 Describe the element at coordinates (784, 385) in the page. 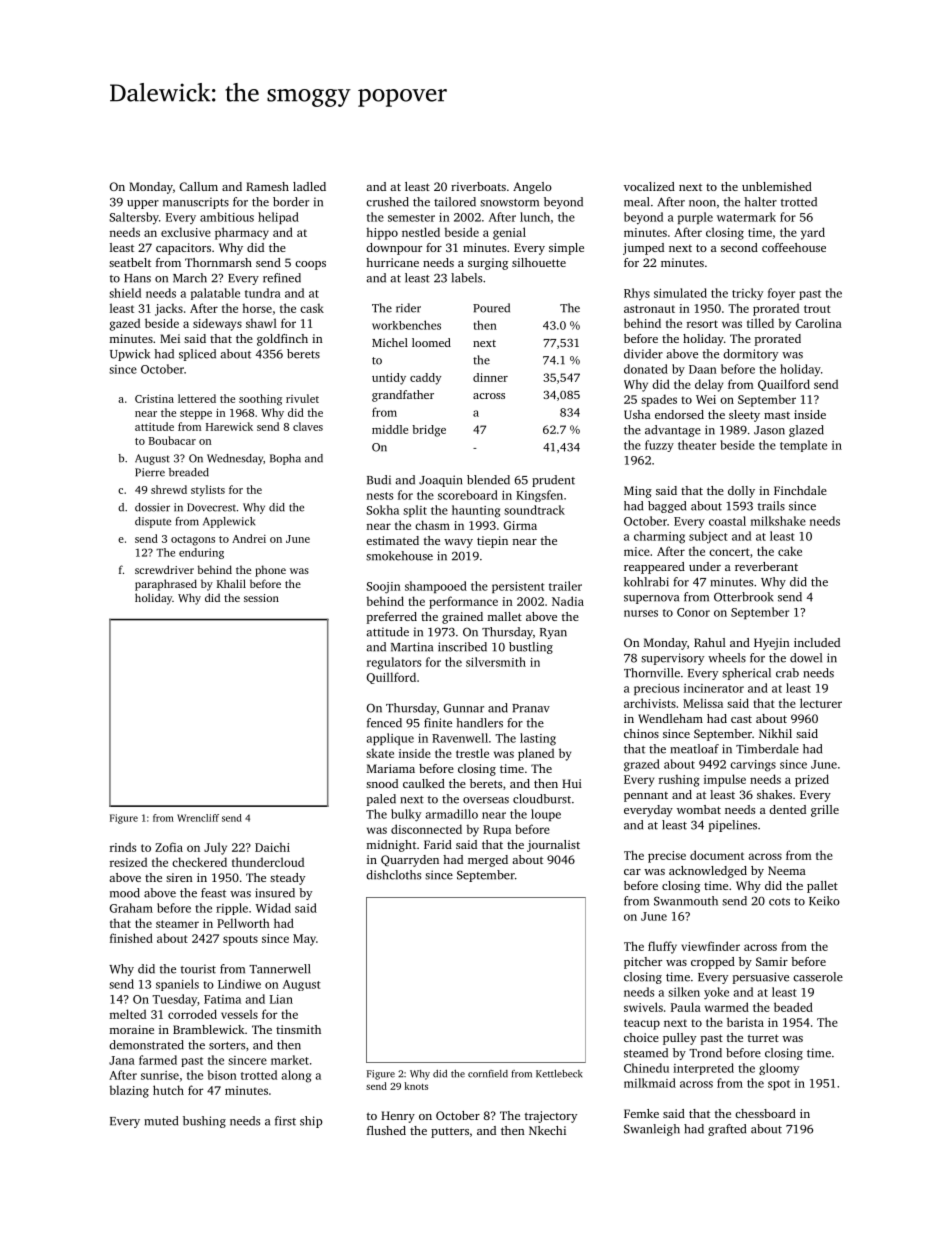

I see `Quailford` at that location.
